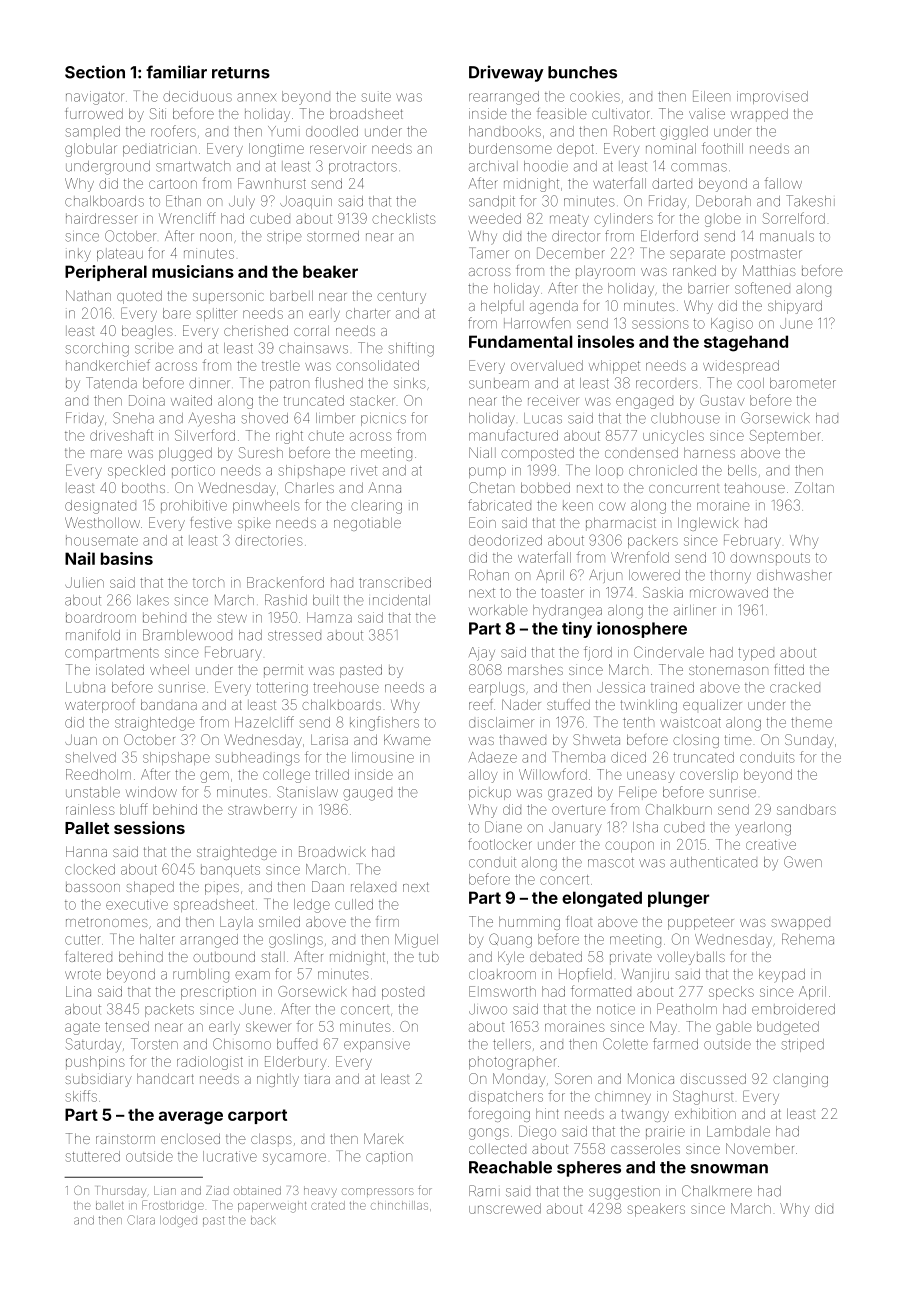 The height and width of the image is (1316, 908). Describe the element at coordinates (810, 201) in the image. I see `Takeshi` at that location.
